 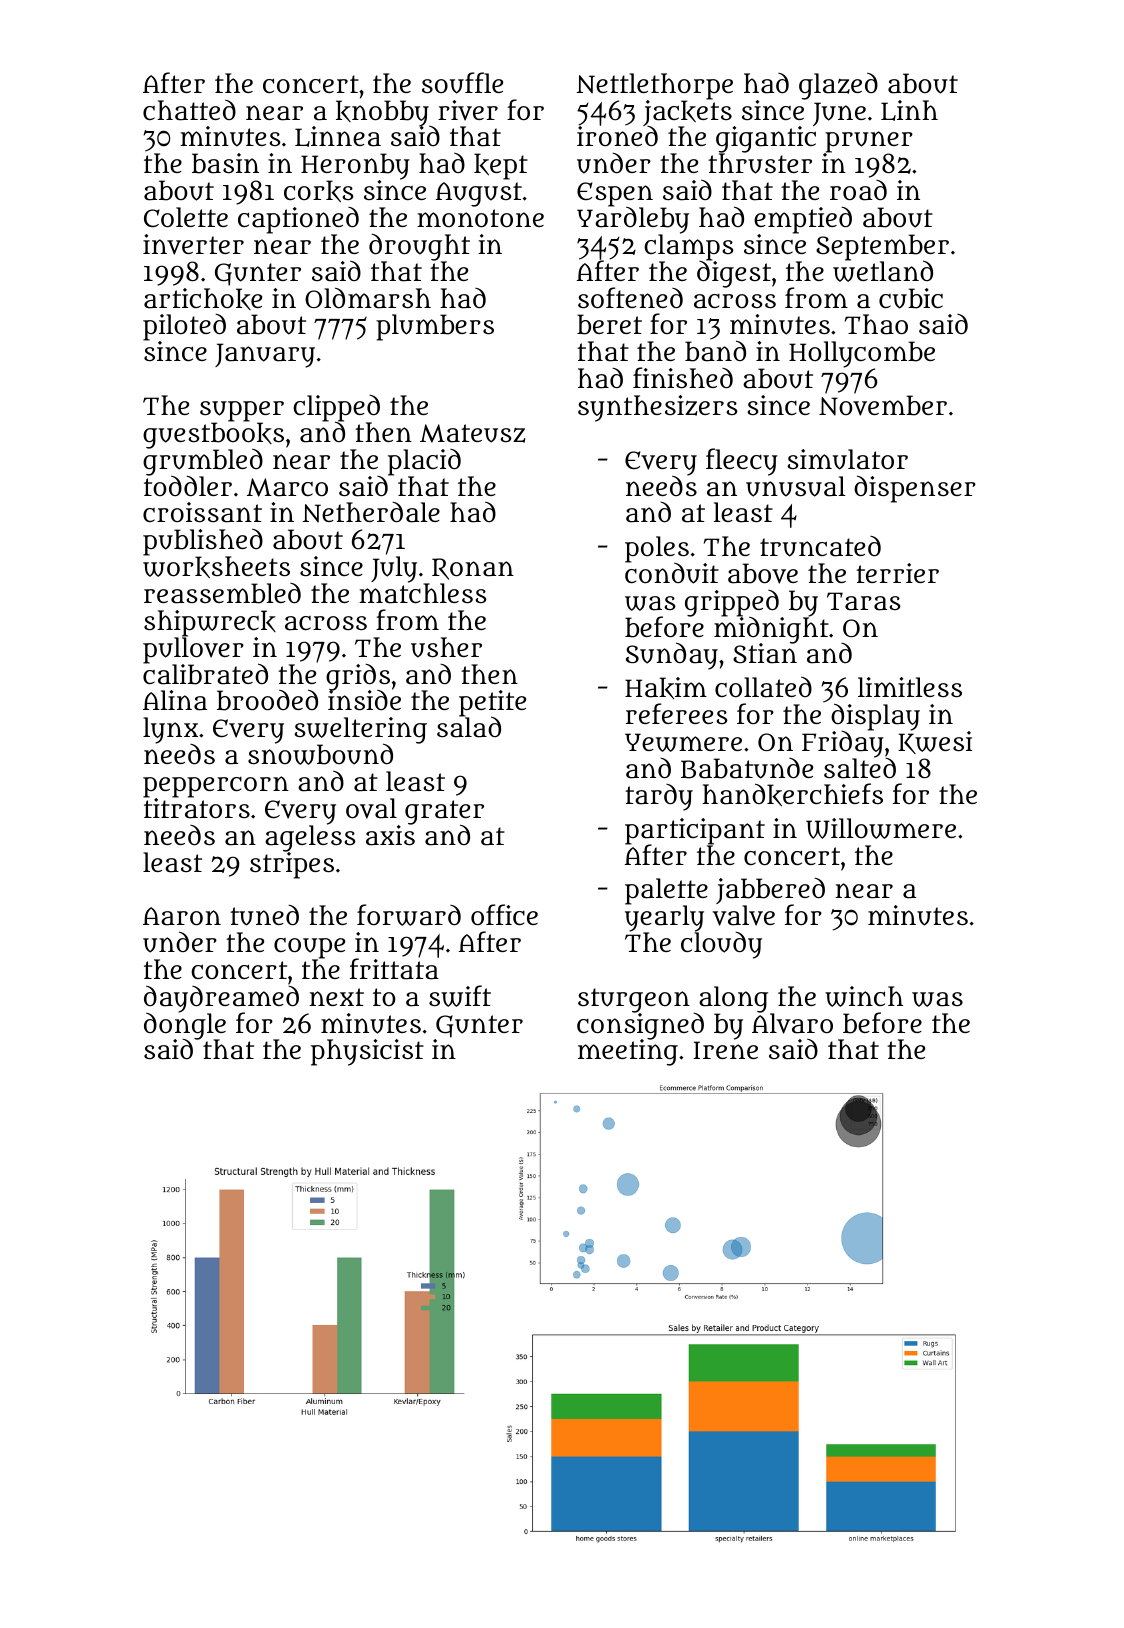 I want to click on souffle, so click(x=462, y=83).
